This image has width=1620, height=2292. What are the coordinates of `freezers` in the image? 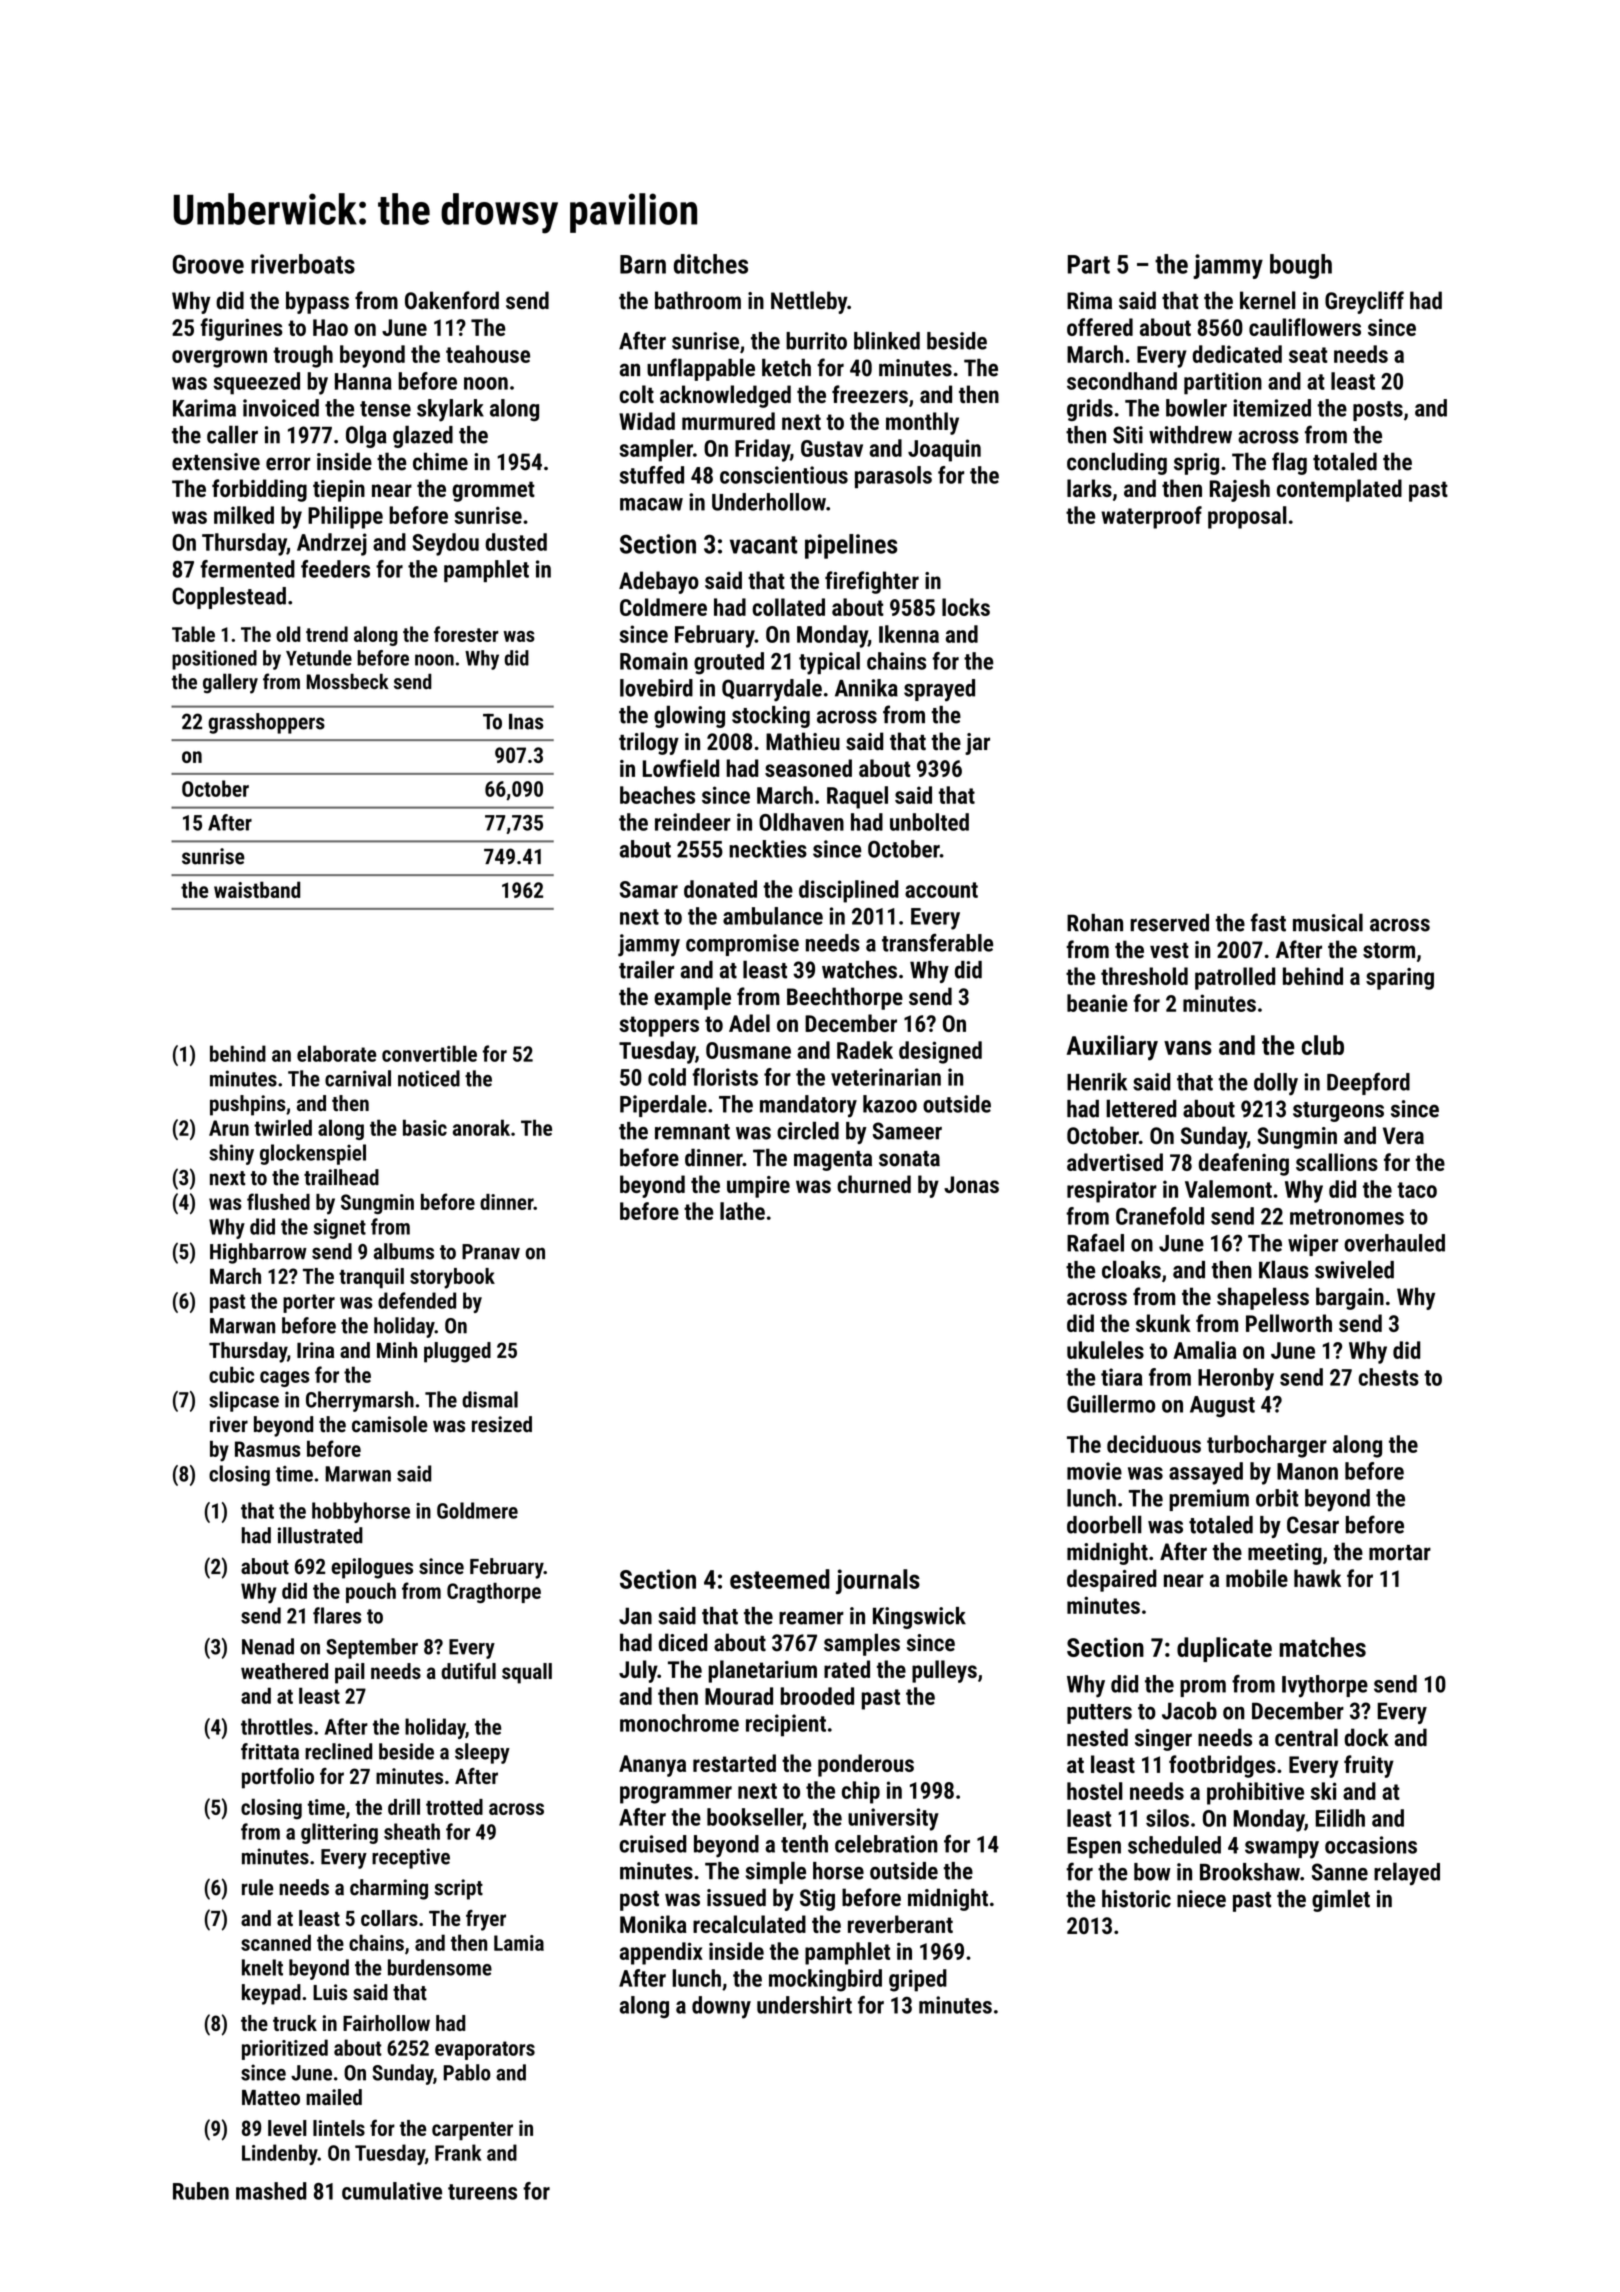 It's located at (870, 394).
